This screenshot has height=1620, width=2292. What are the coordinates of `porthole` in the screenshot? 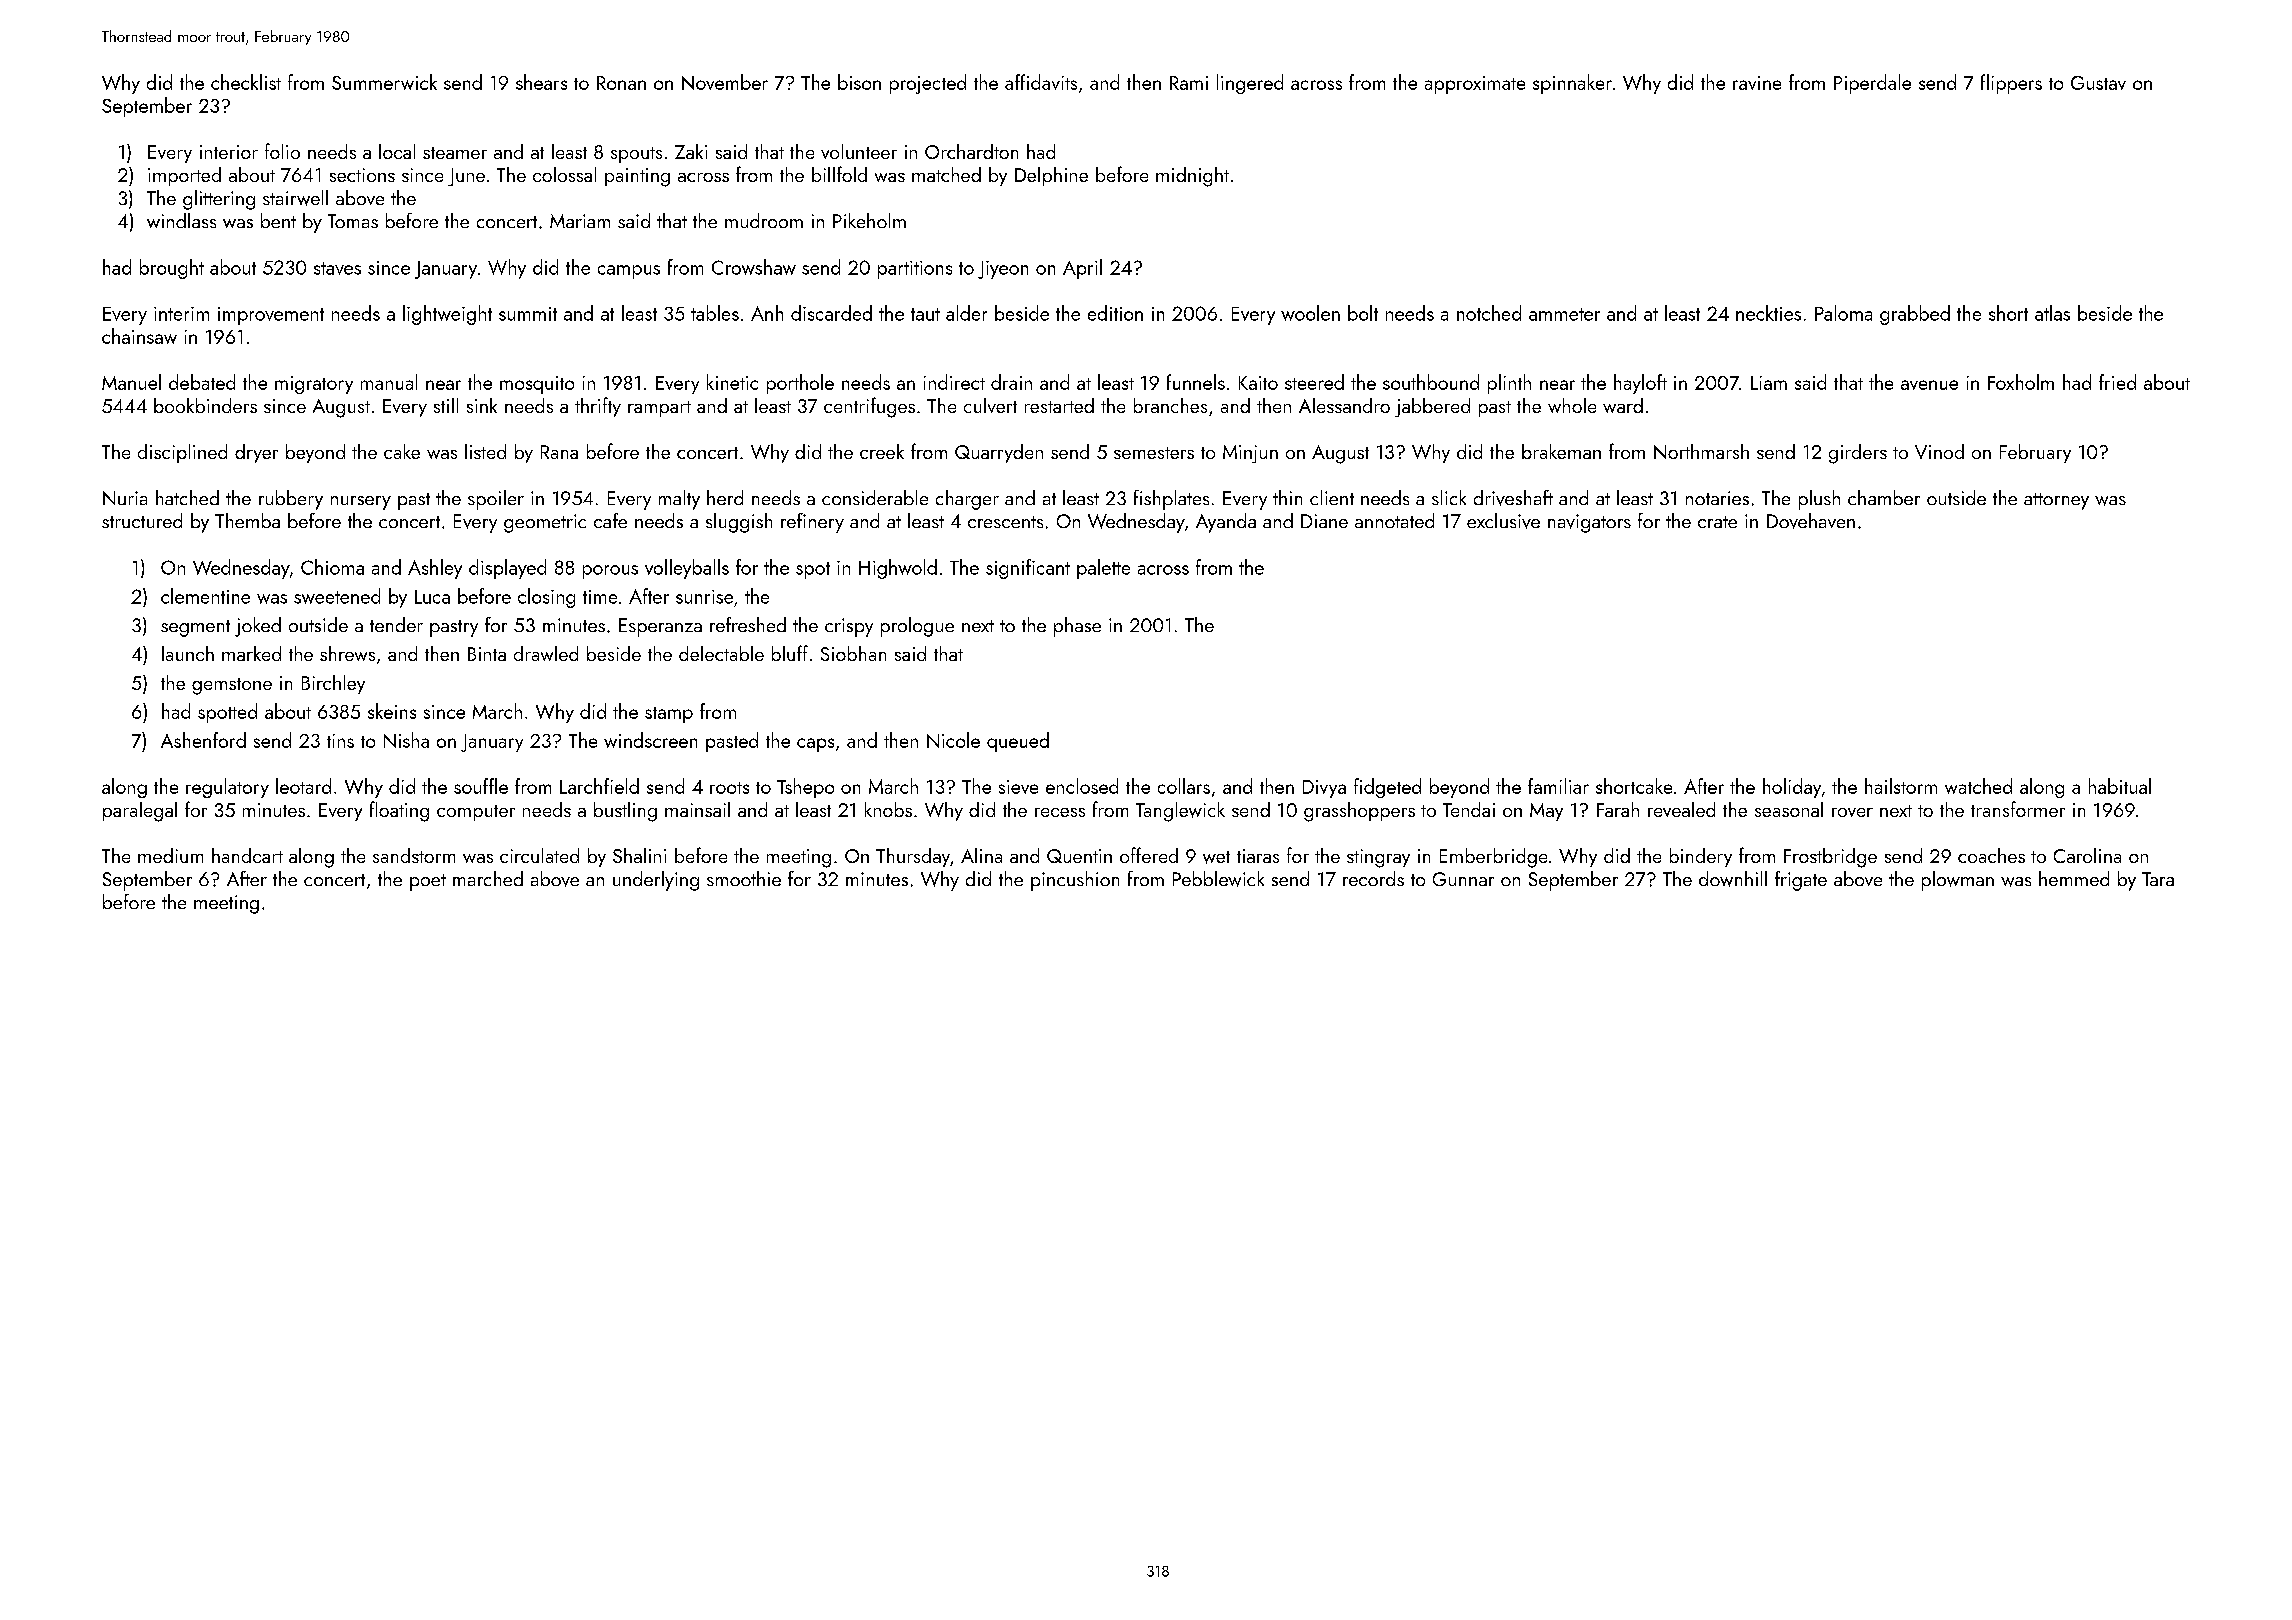 It's located at (800, 384).
